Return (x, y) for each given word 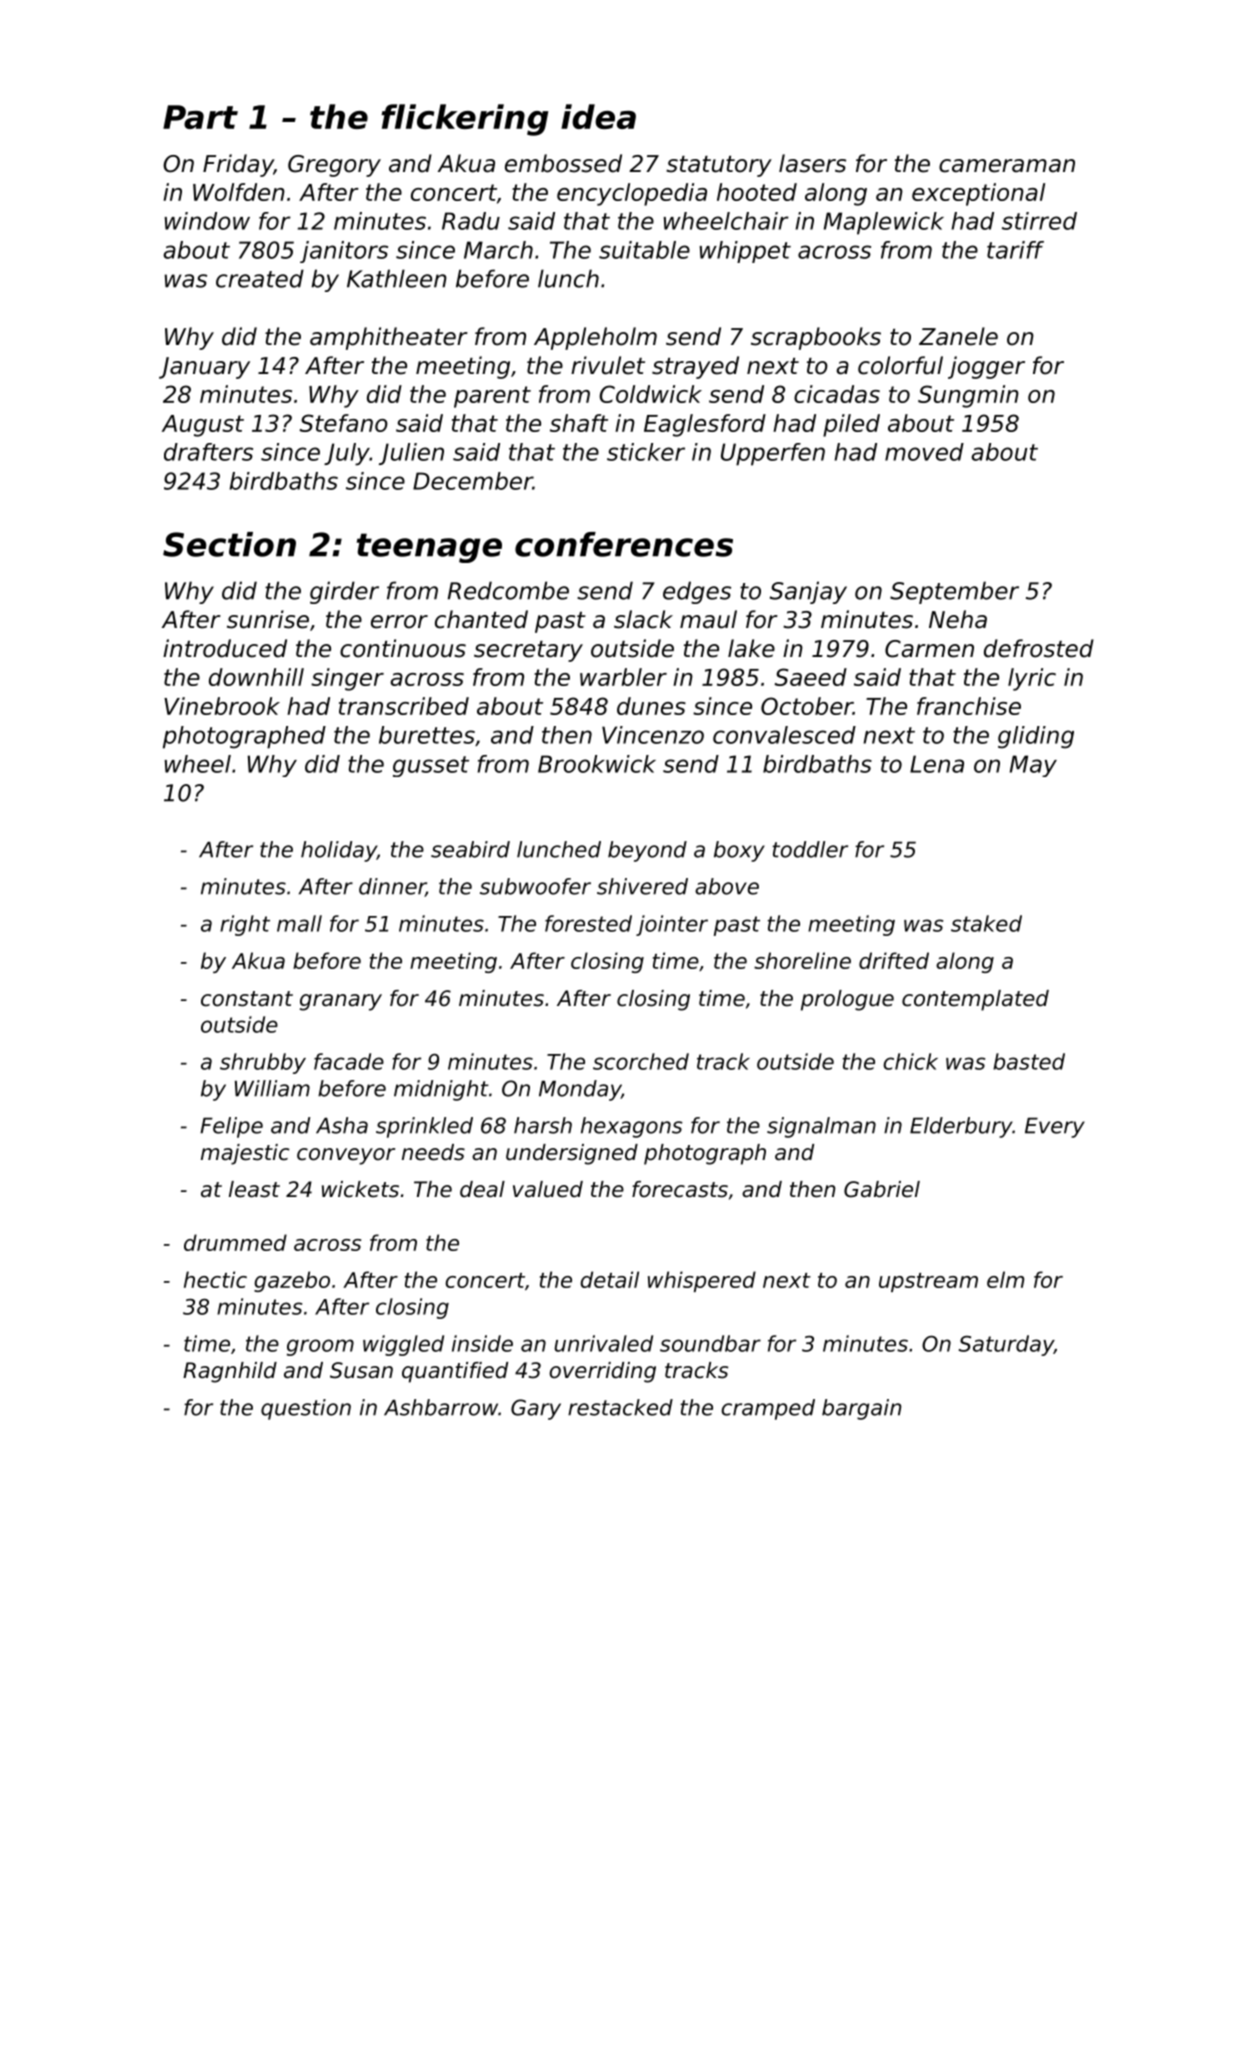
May (1033, 766)
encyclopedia (632, 194)
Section (229, 544)
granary (341, 1002)
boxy (739, 851)
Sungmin (968, 396)
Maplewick (884, 223)
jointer (672, 925)
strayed (695, 367)
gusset (431, 766)
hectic (215, 1279)
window (207, 221)
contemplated (975, 1000)
